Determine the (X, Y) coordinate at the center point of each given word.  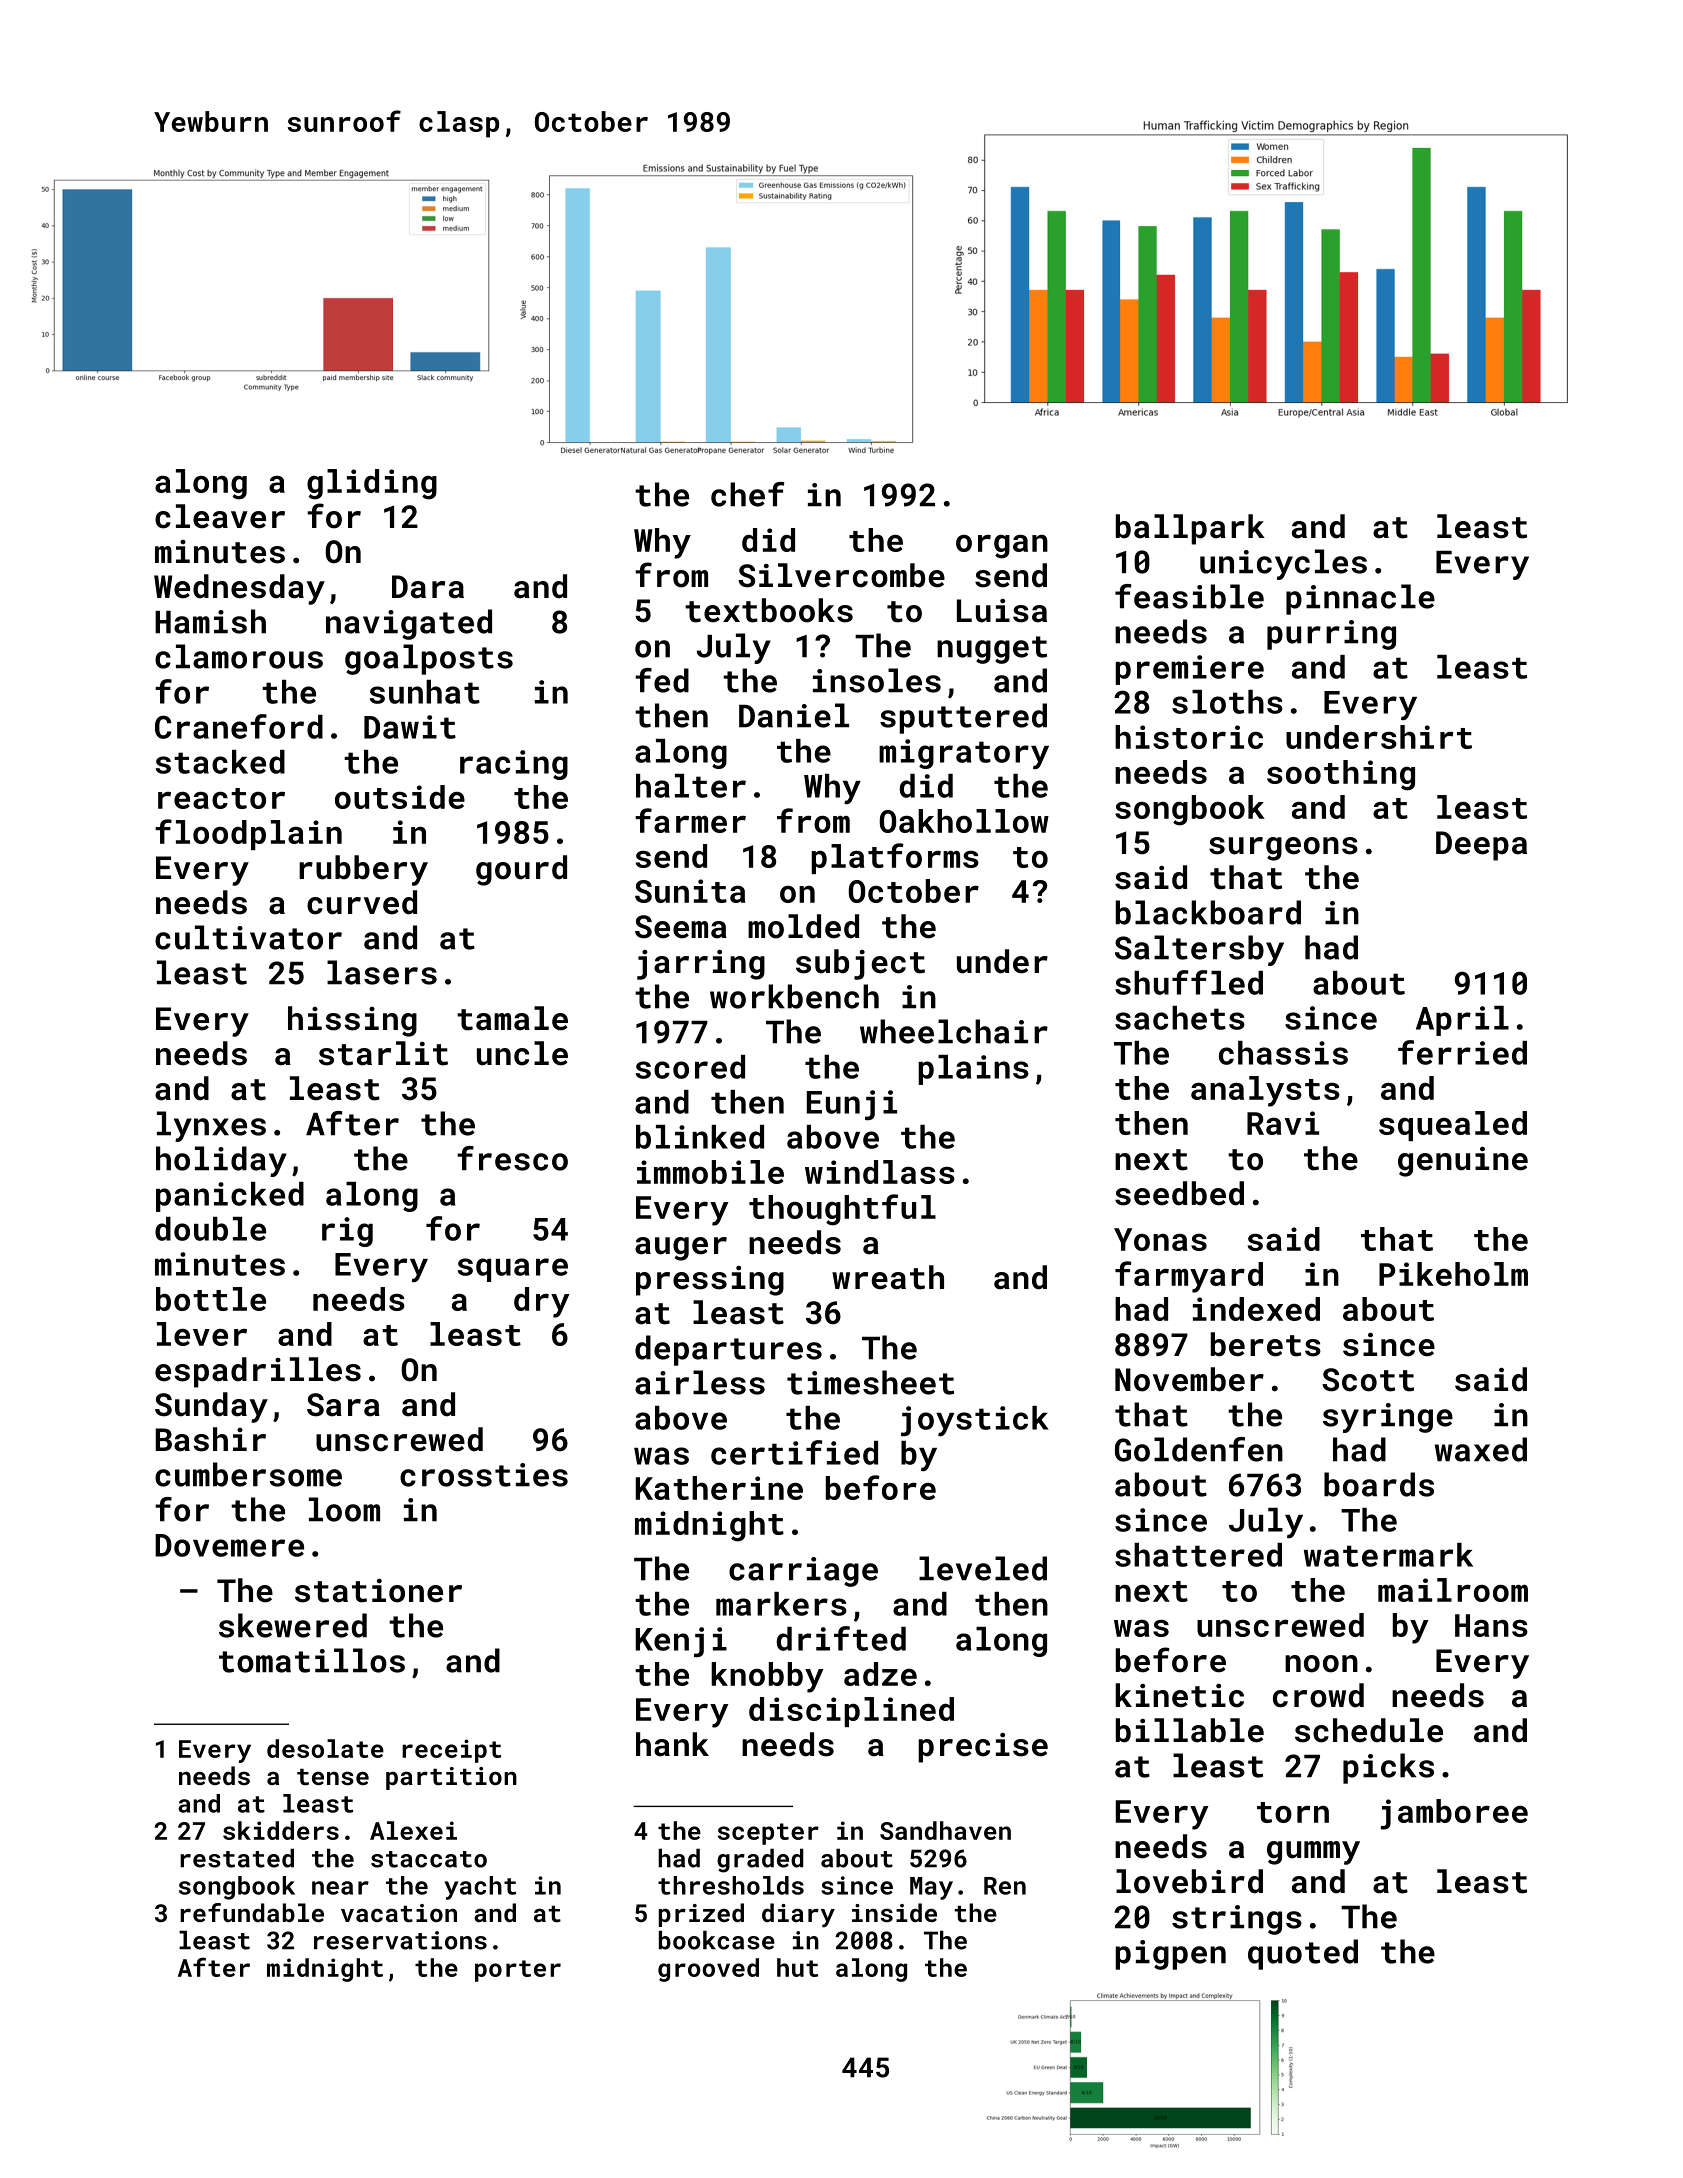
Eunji (852, 1105)
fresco (512, 1158)
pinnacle (1360, 599)
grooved (708, 1970)
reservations (400, 1940)
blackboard (1208, 912)
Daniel (794, 715)
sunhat (425, 692)
